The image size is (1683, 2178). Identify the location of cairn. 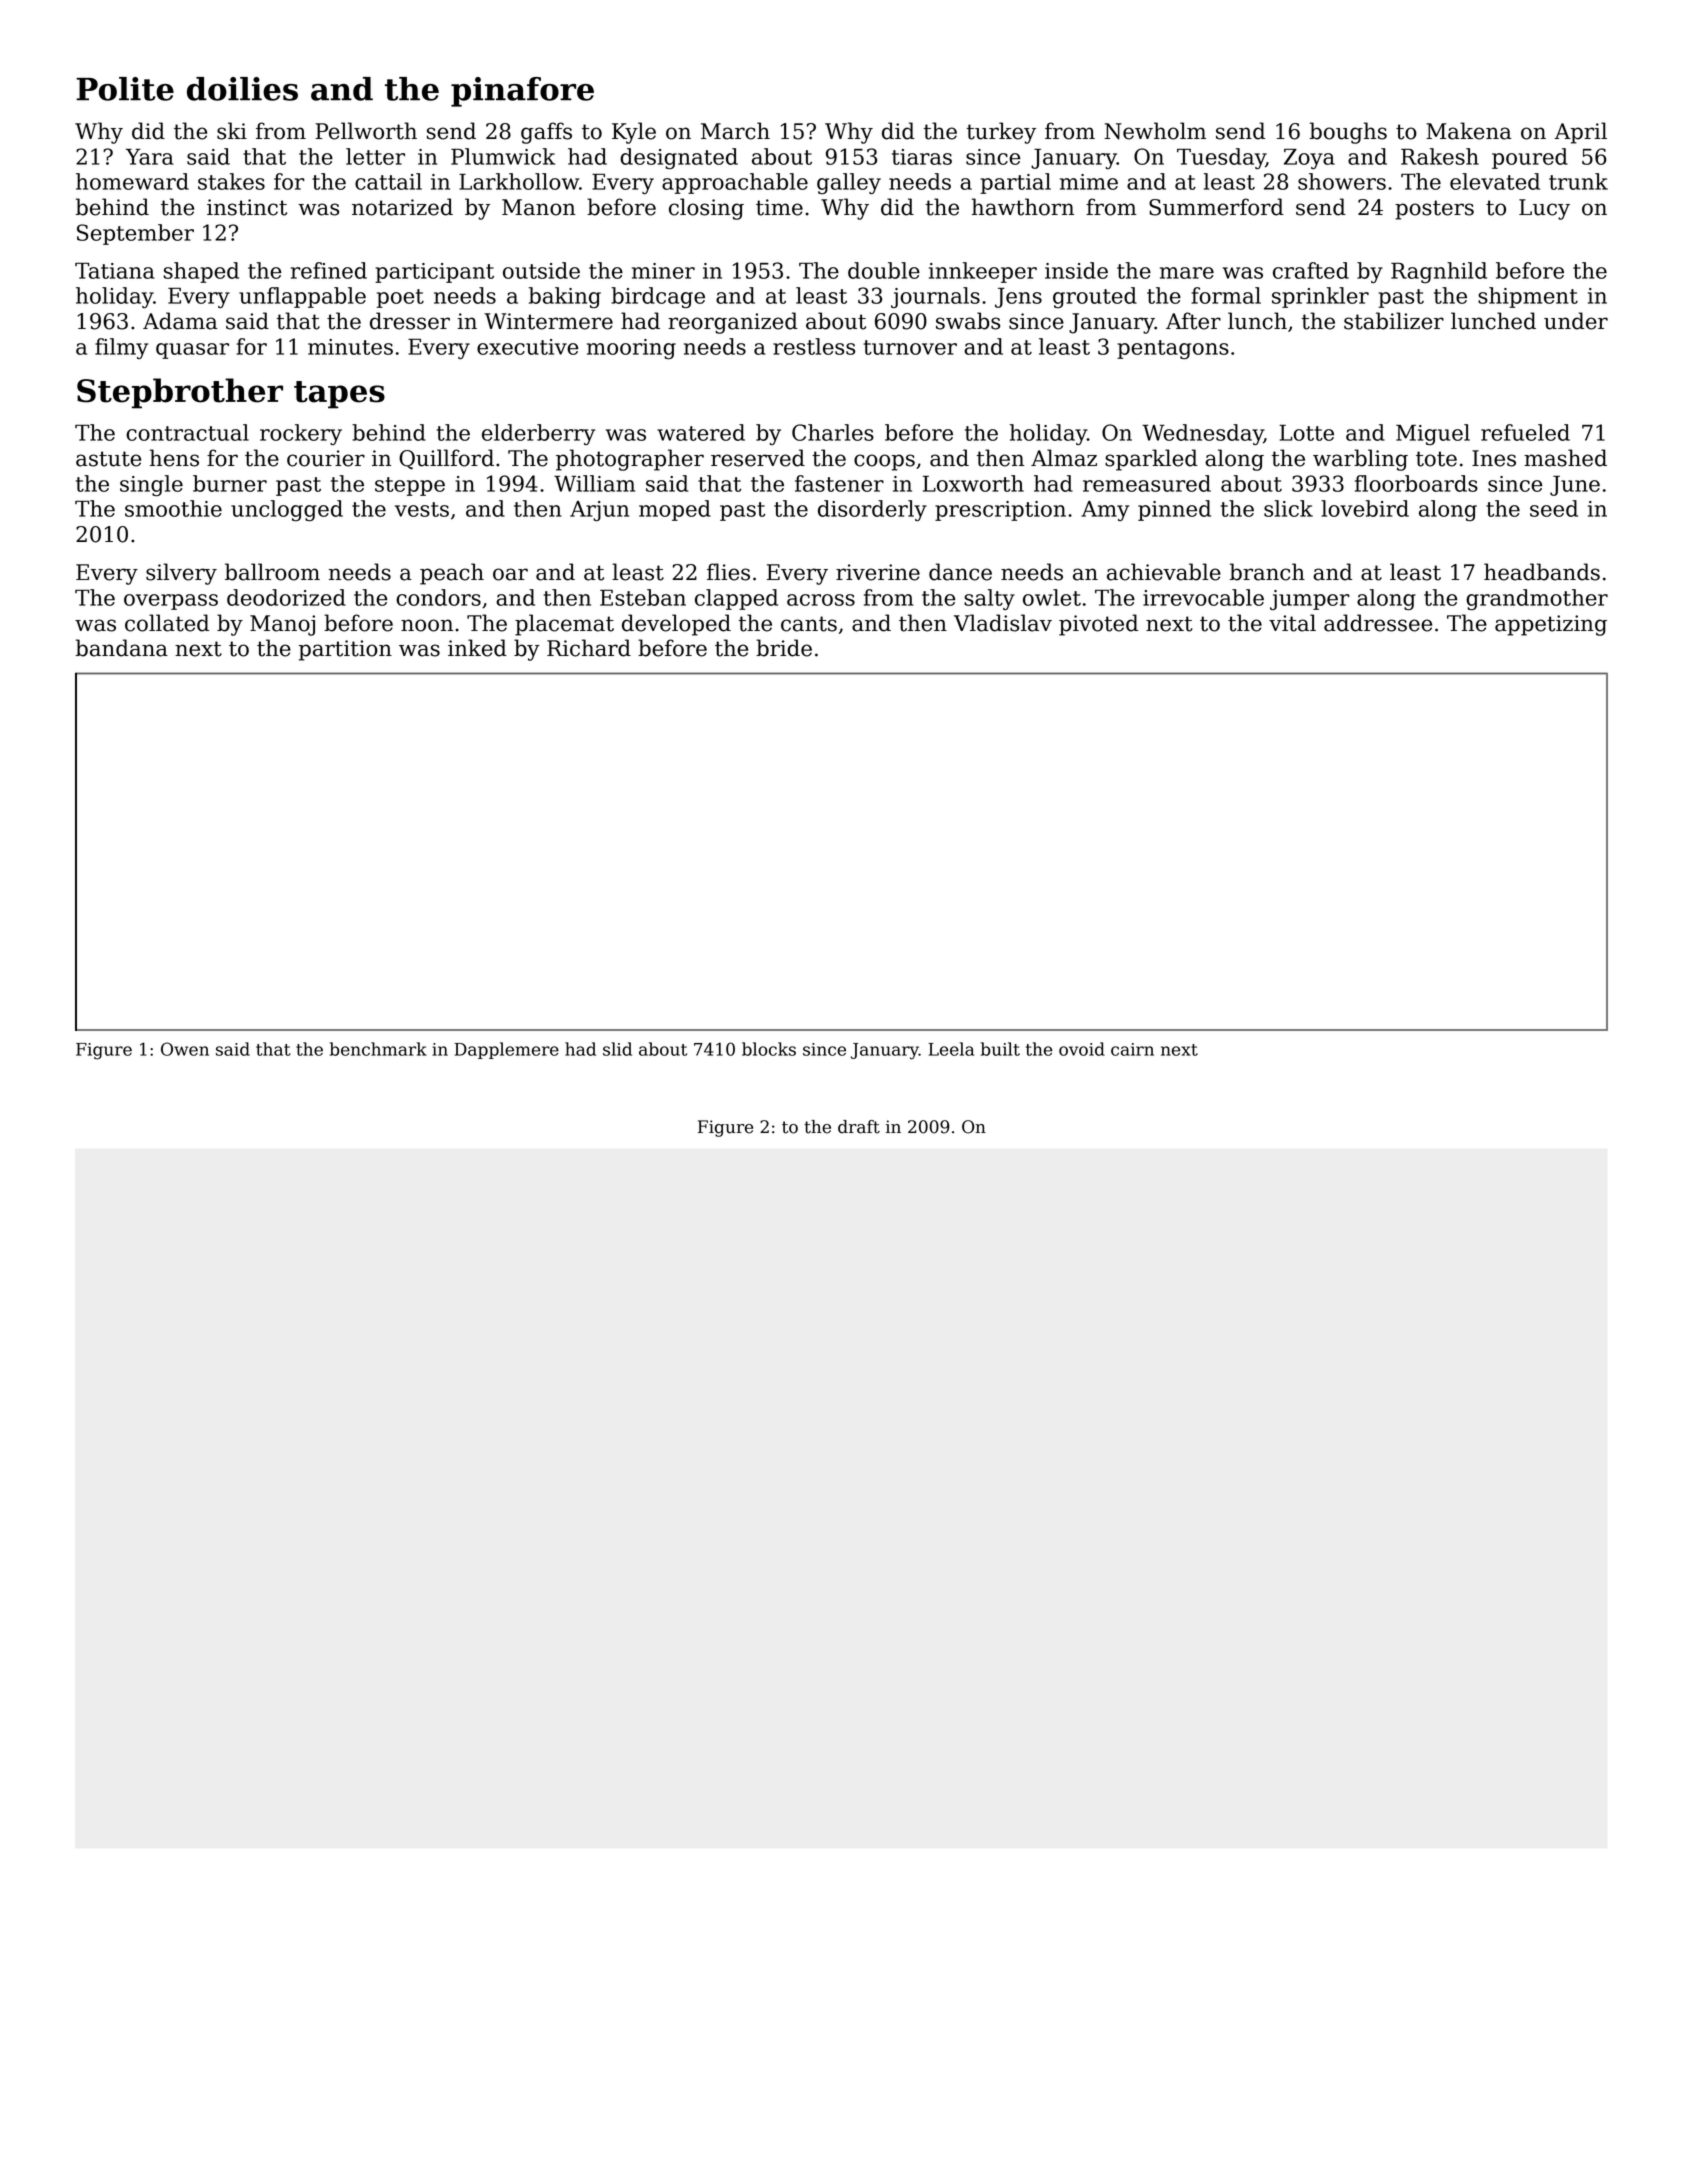
(1132, 1049).
